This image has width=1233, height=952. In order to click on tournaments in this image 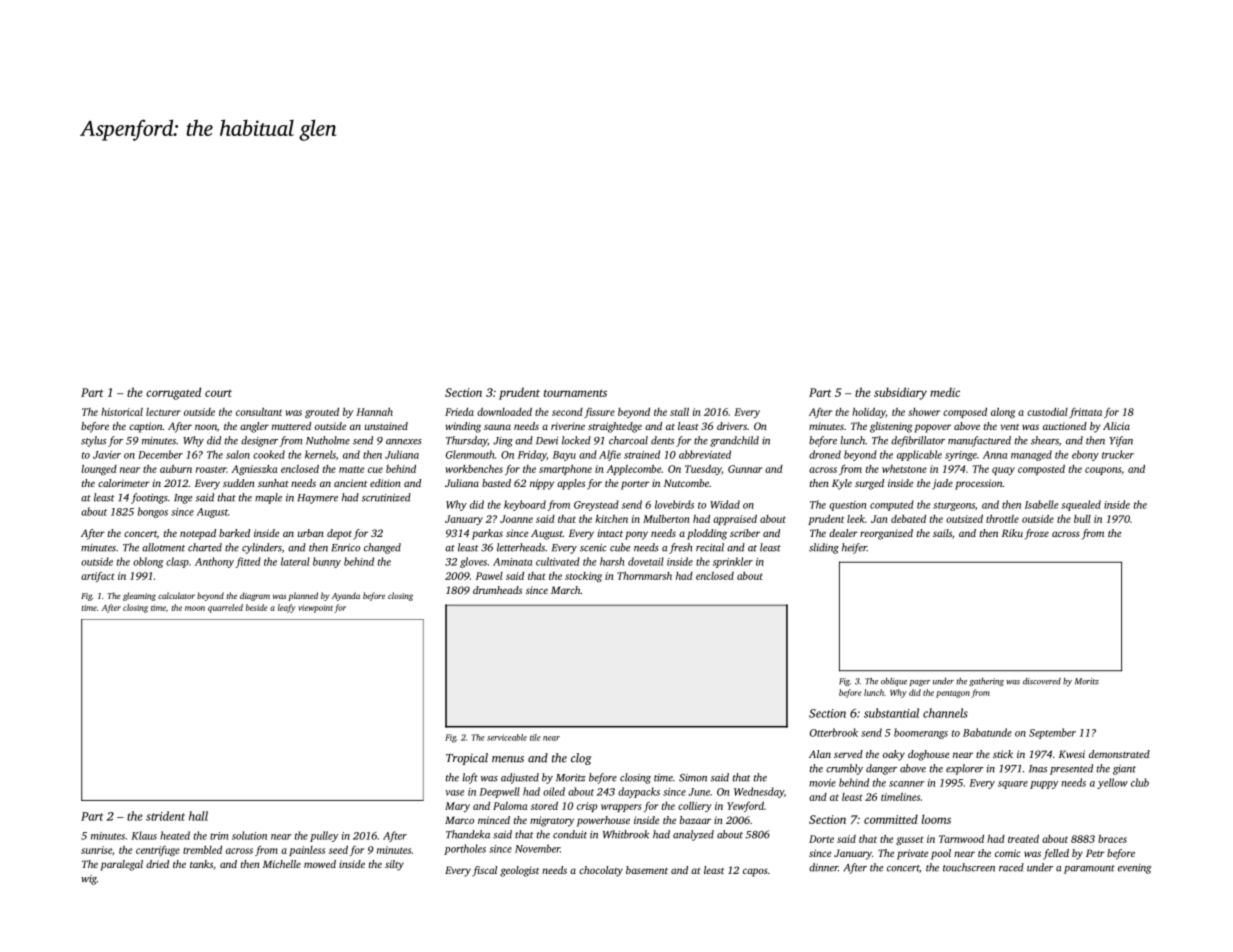, I will do `click(575, 393)`.
